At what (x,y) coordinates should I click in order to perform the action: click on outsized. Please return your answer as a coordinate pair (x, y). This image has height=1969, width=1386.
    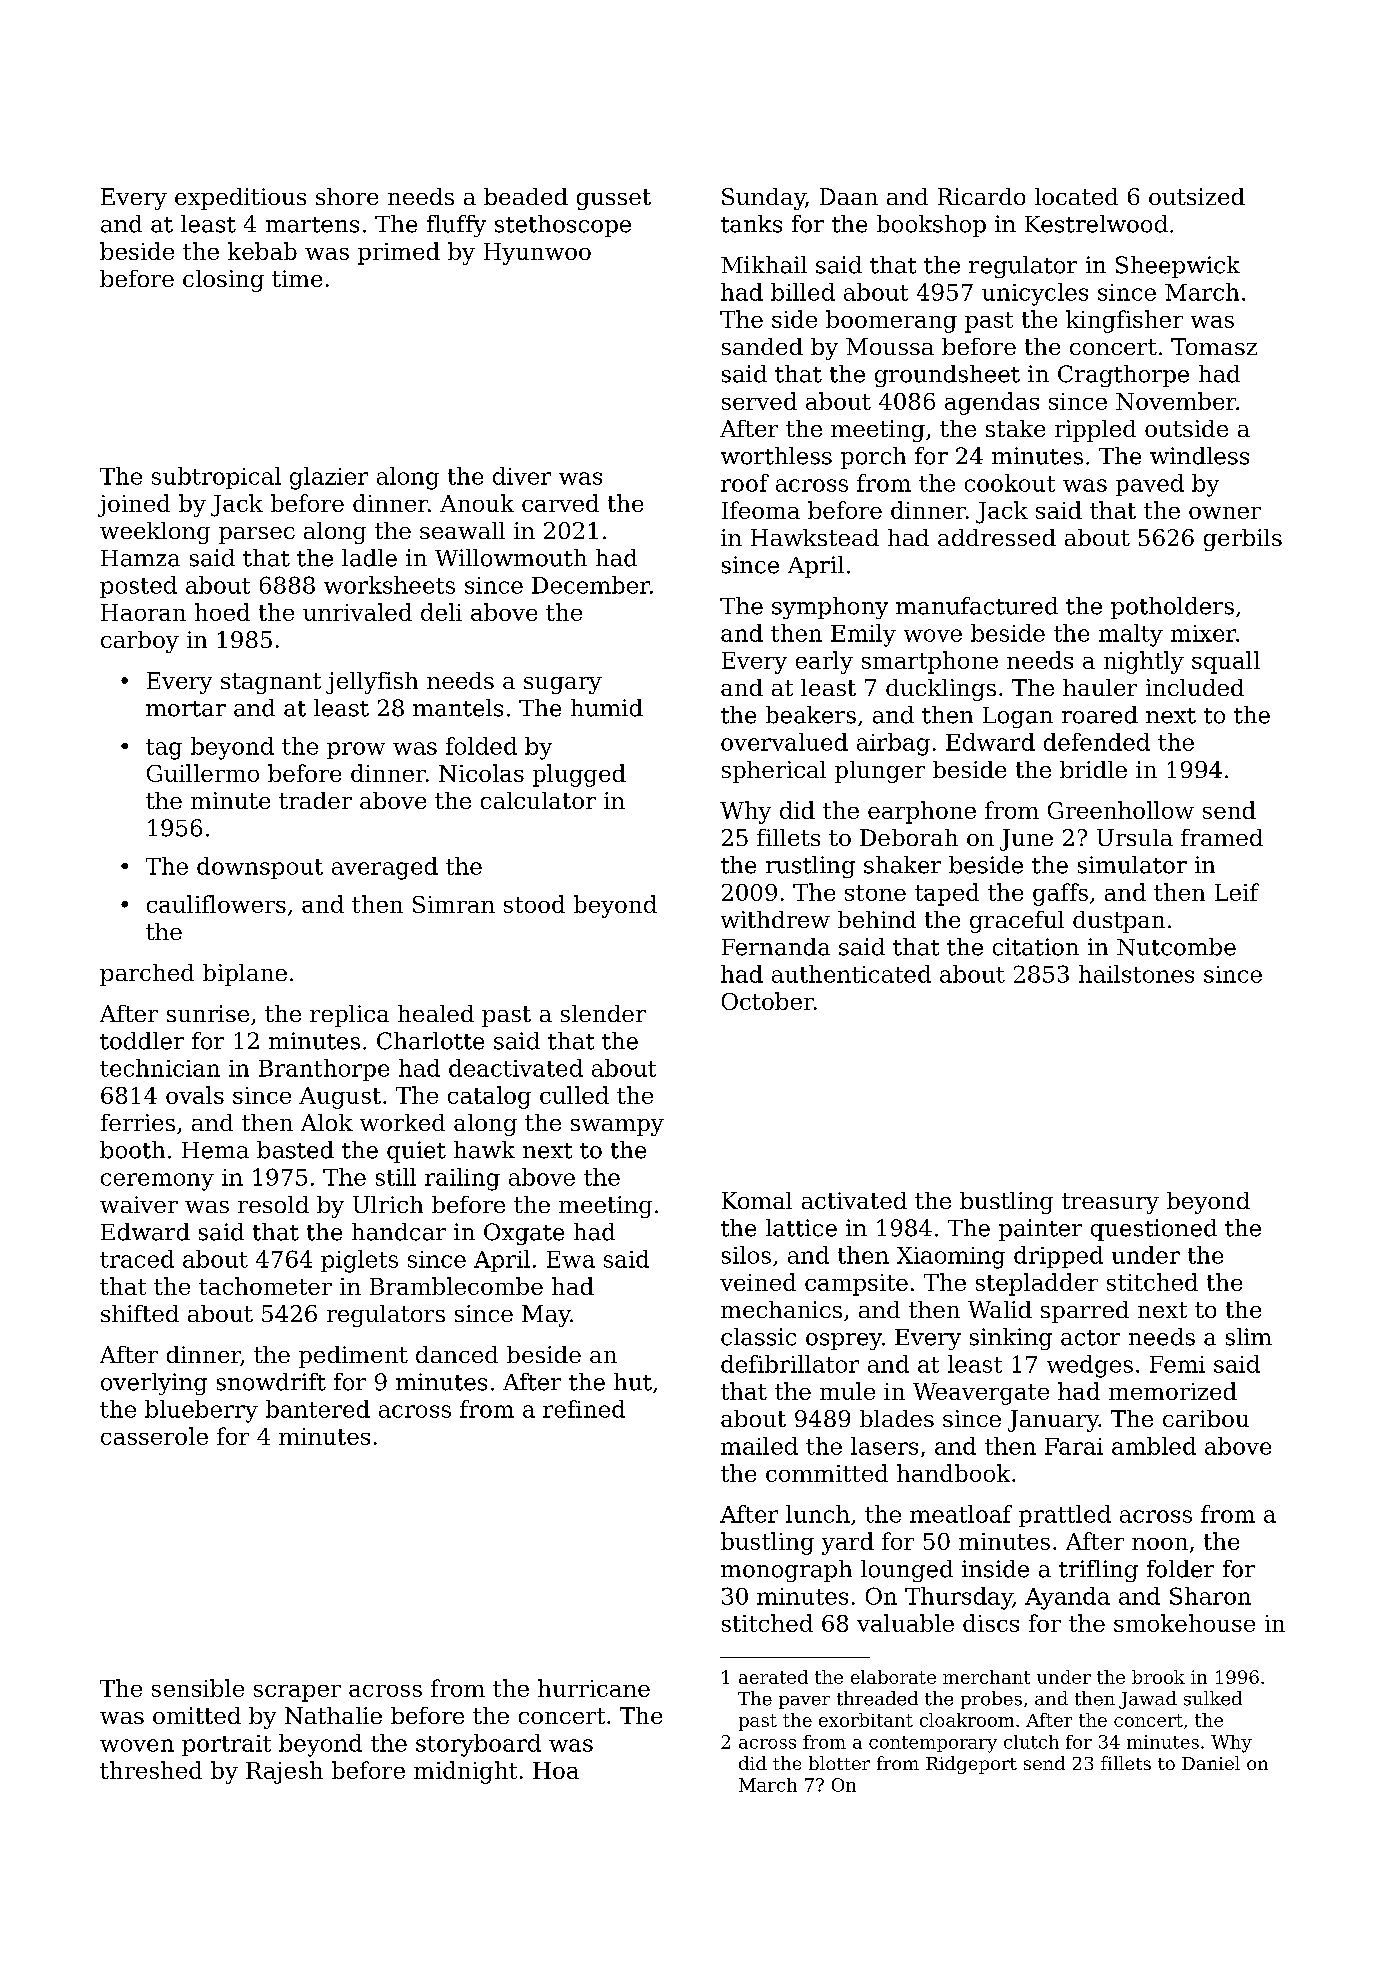
    Looking at the image, I should click on (1197, 196).
